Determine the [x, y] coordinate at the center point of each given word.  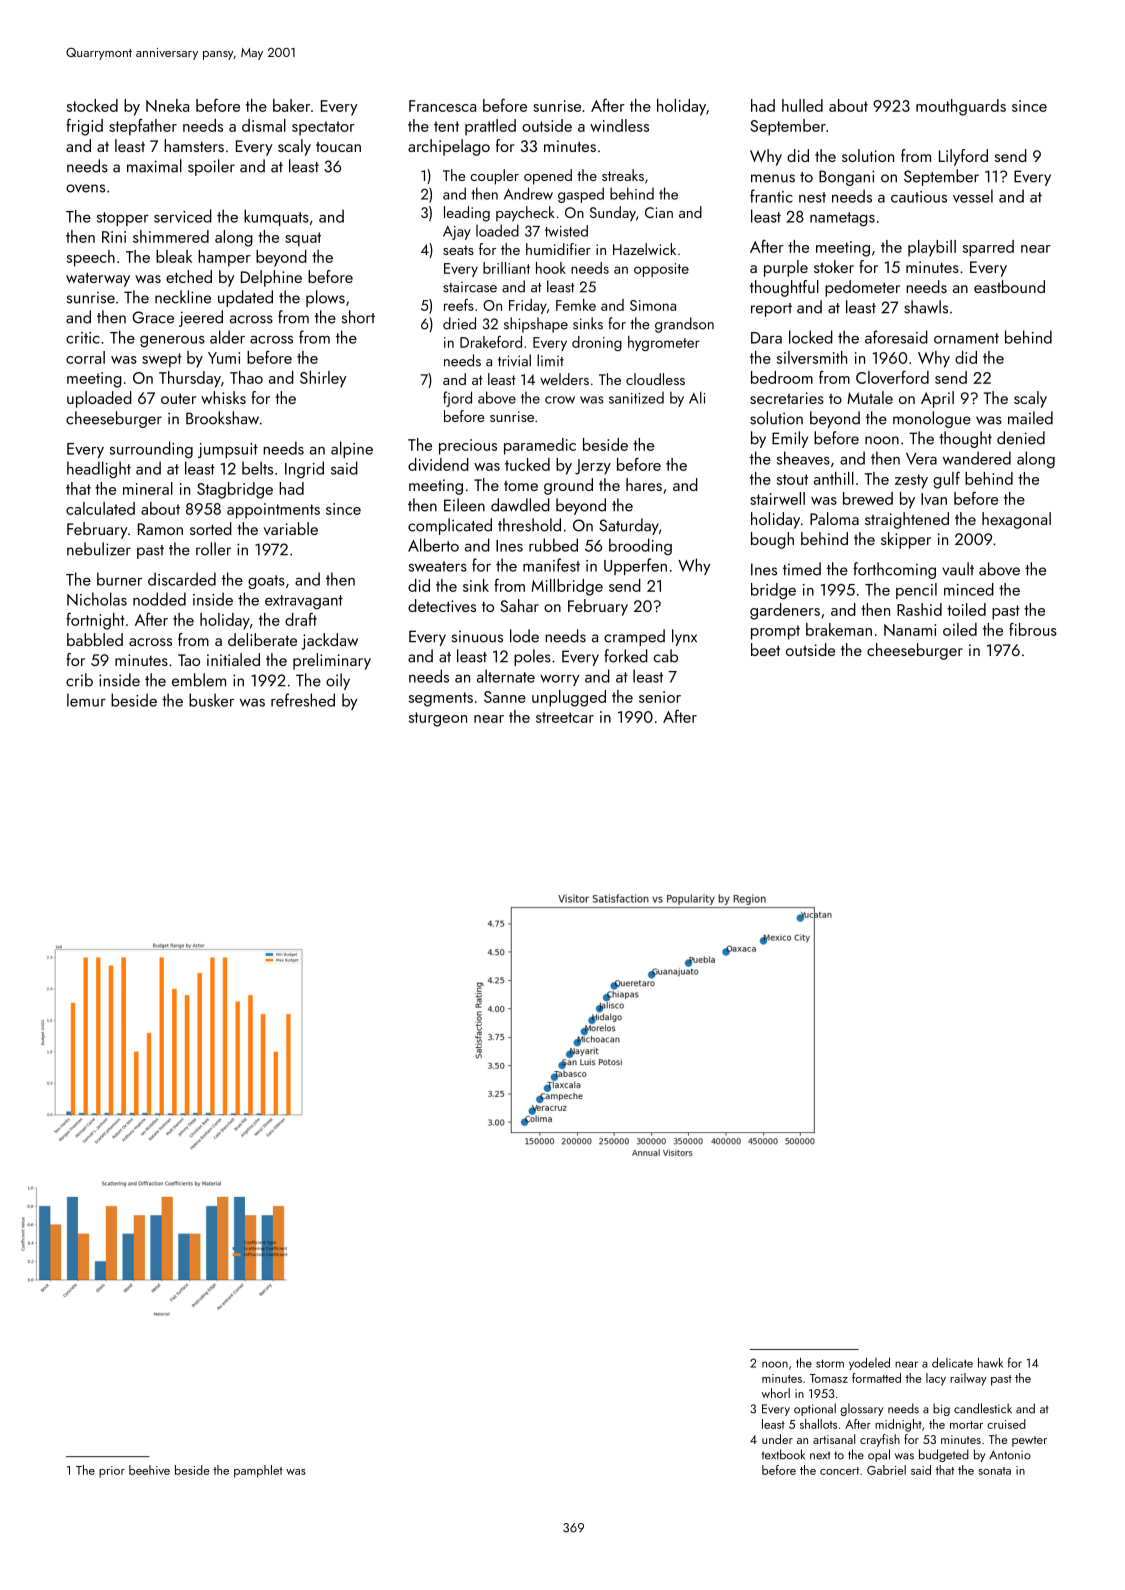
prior [112, 1472]
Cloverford [892, 377]
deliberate [262, 639]
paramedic [540, 446]
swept [162, 360]
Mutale [870, 397]
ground [568, 486]
